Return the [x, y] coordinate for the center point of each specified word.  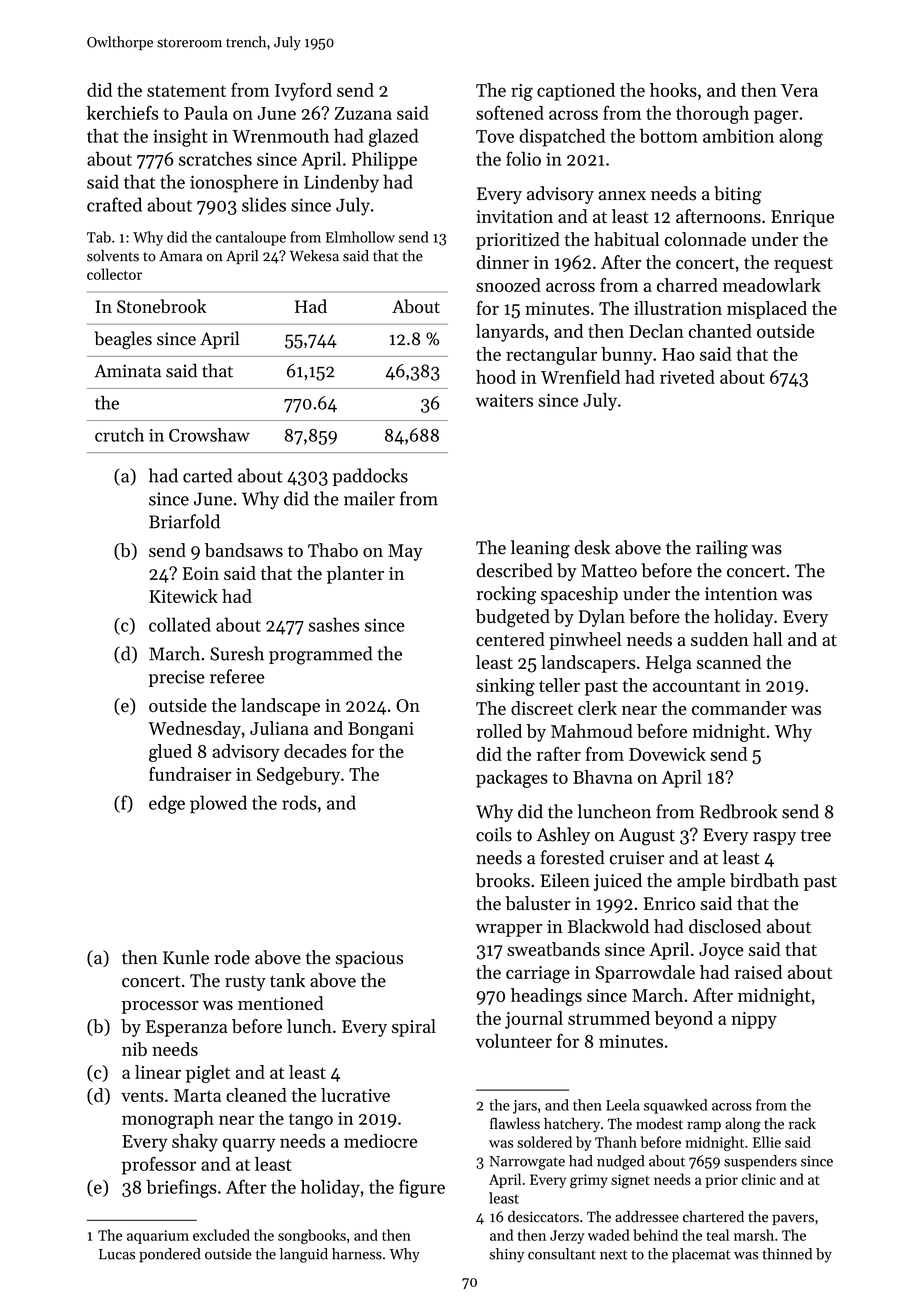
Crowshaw [209, 435]
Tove [495, 136]
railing [722, 549]
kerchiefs [122, 113]
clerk [597, 708]
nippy [754, 1020]
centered [510, 639]
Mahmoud [592, 731]
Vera [799, 90]
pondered [170, 1255]
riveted [687, 377]
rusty [245, 983]
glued [170, 753]
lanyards [510, 333]
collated [180, 624]
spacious [369, 959]
